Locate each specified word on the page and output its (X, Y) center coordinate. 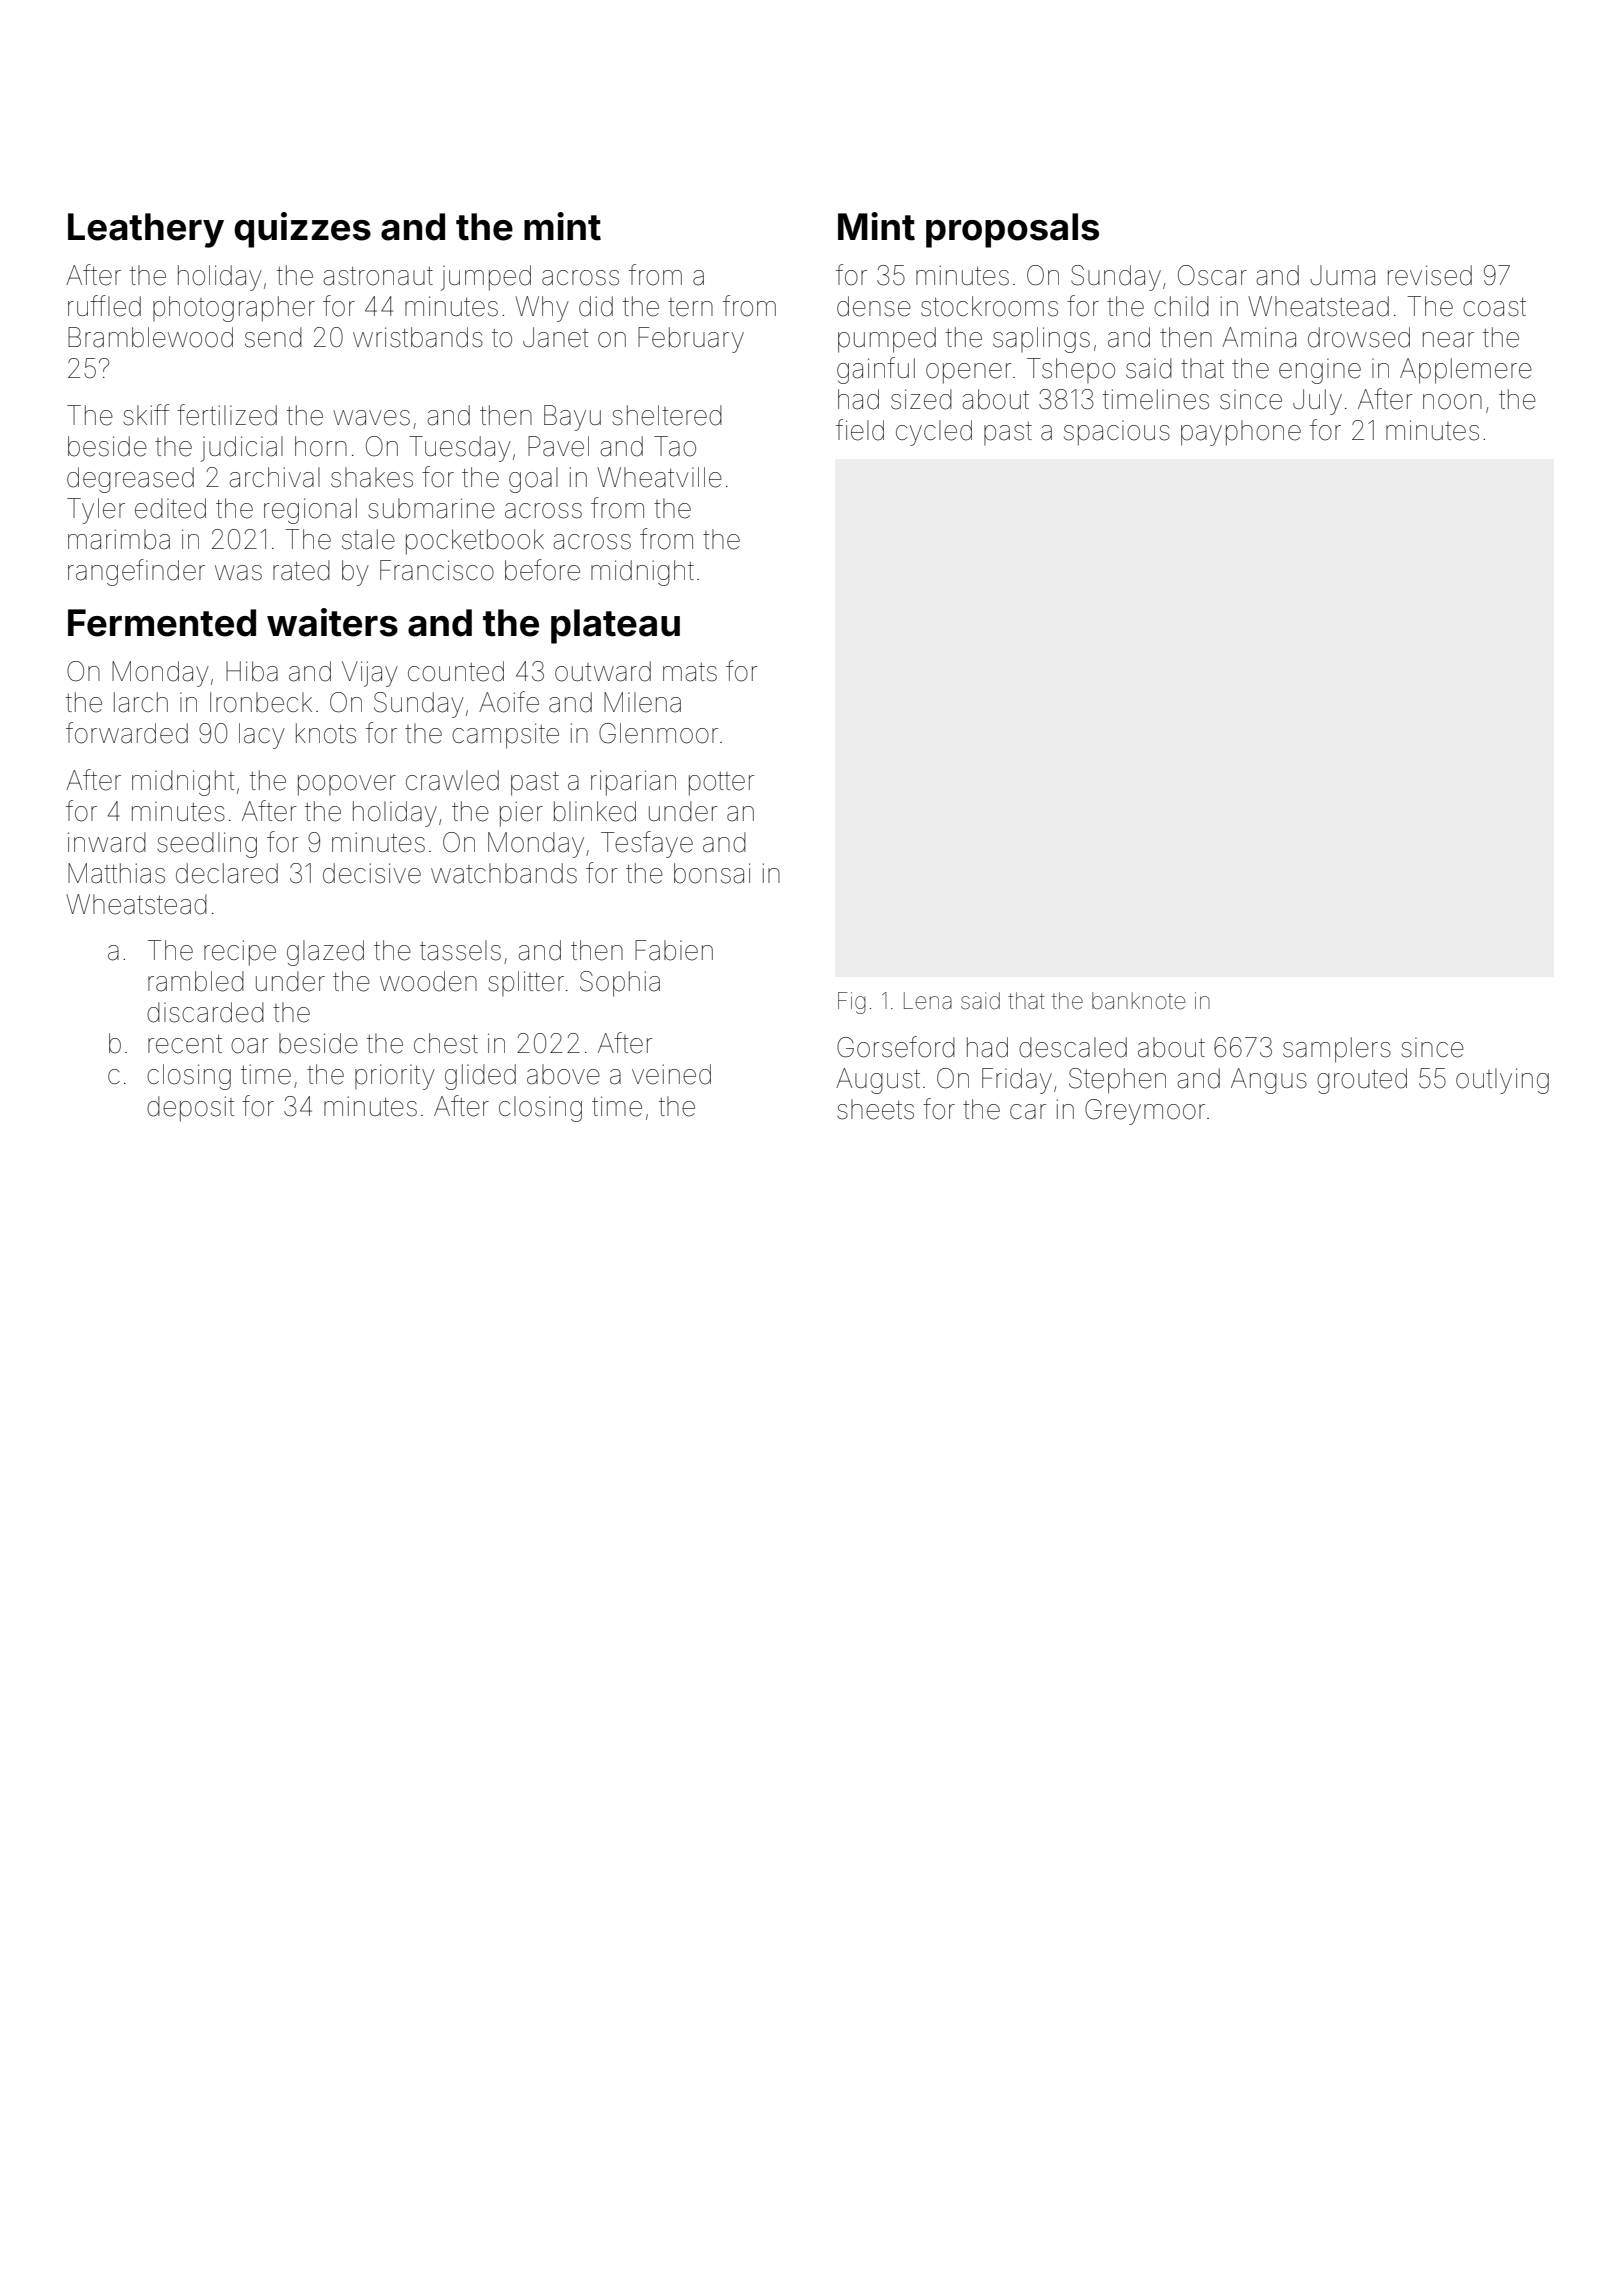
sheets (875, 1109)
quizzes (302, 230)
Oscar (1212, 275)
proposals (1012, 230)
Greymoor (1145, 1112)
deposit (190, 1109)
